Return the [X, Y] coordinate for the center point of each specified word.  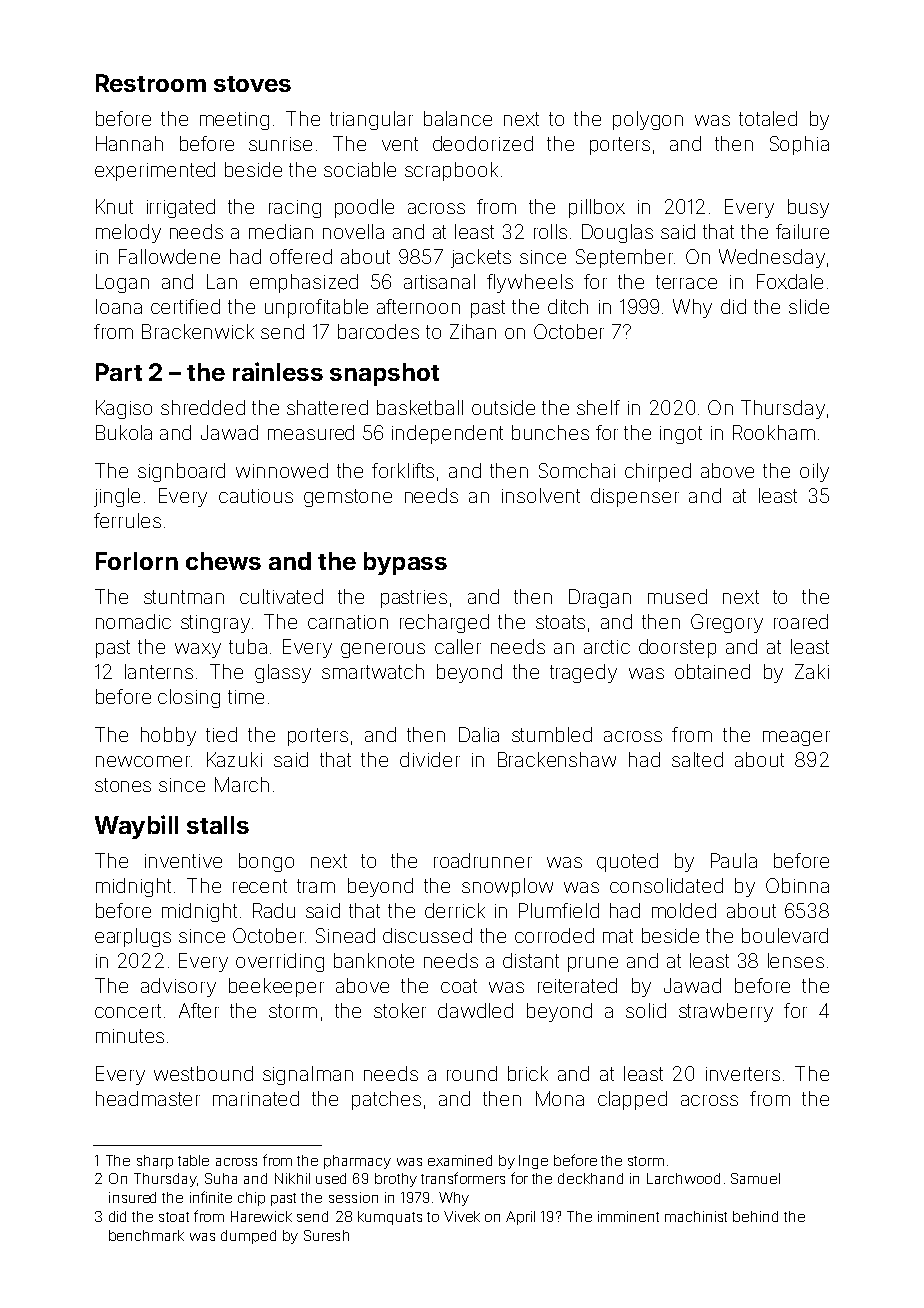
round [472, 1073]
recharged [444, 623]
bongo [266, 862]
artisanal [439, 281]
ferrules [127, 520]
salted [697, 759]
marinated [256, 1098]
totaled [768, 118]
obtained [712, 671]
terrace [686, 282]
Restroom [151, 83]
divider [430, 759]
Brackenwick [198, 331]
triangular [371, 120]
